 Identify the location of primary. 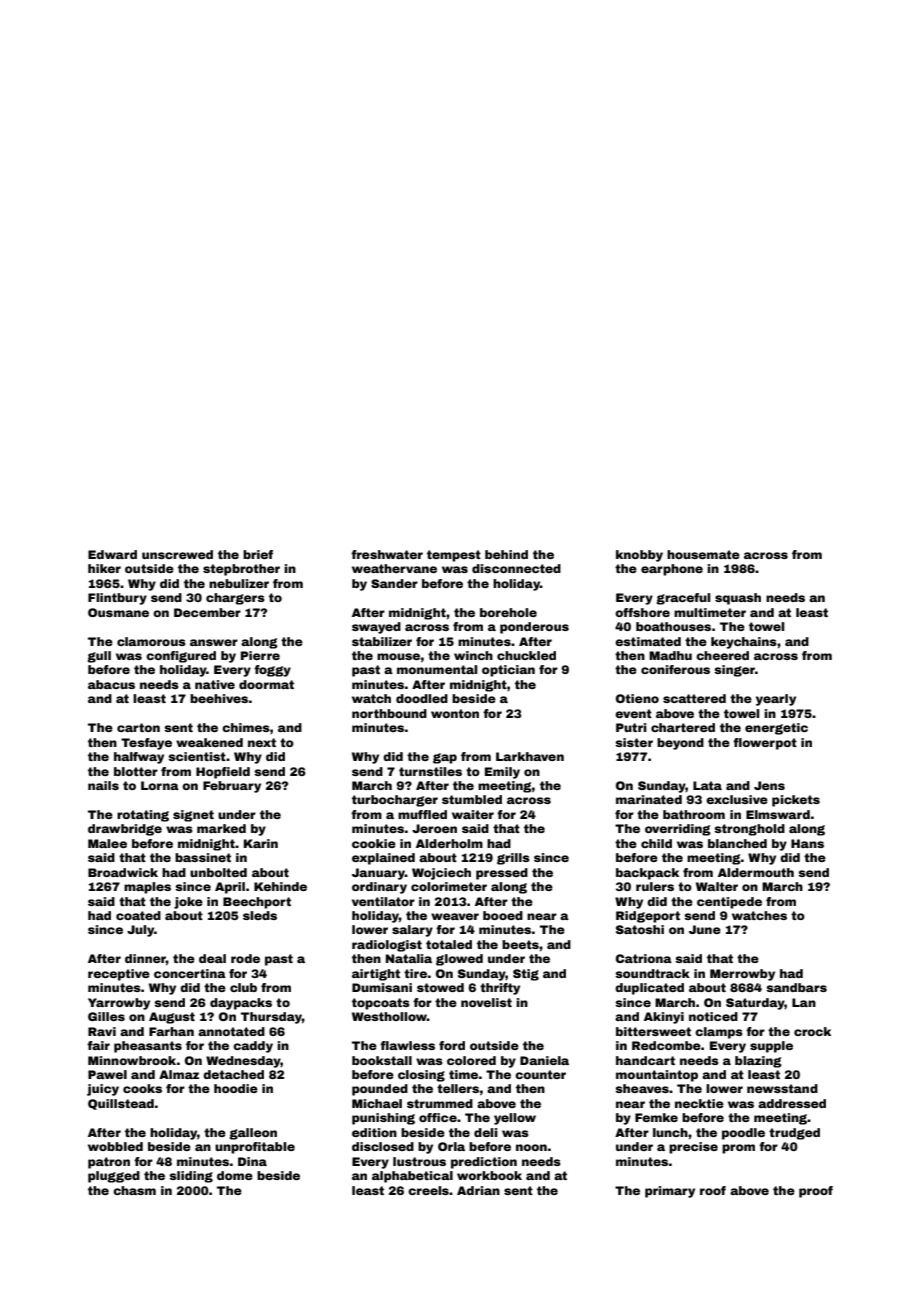
(670, 1192).
